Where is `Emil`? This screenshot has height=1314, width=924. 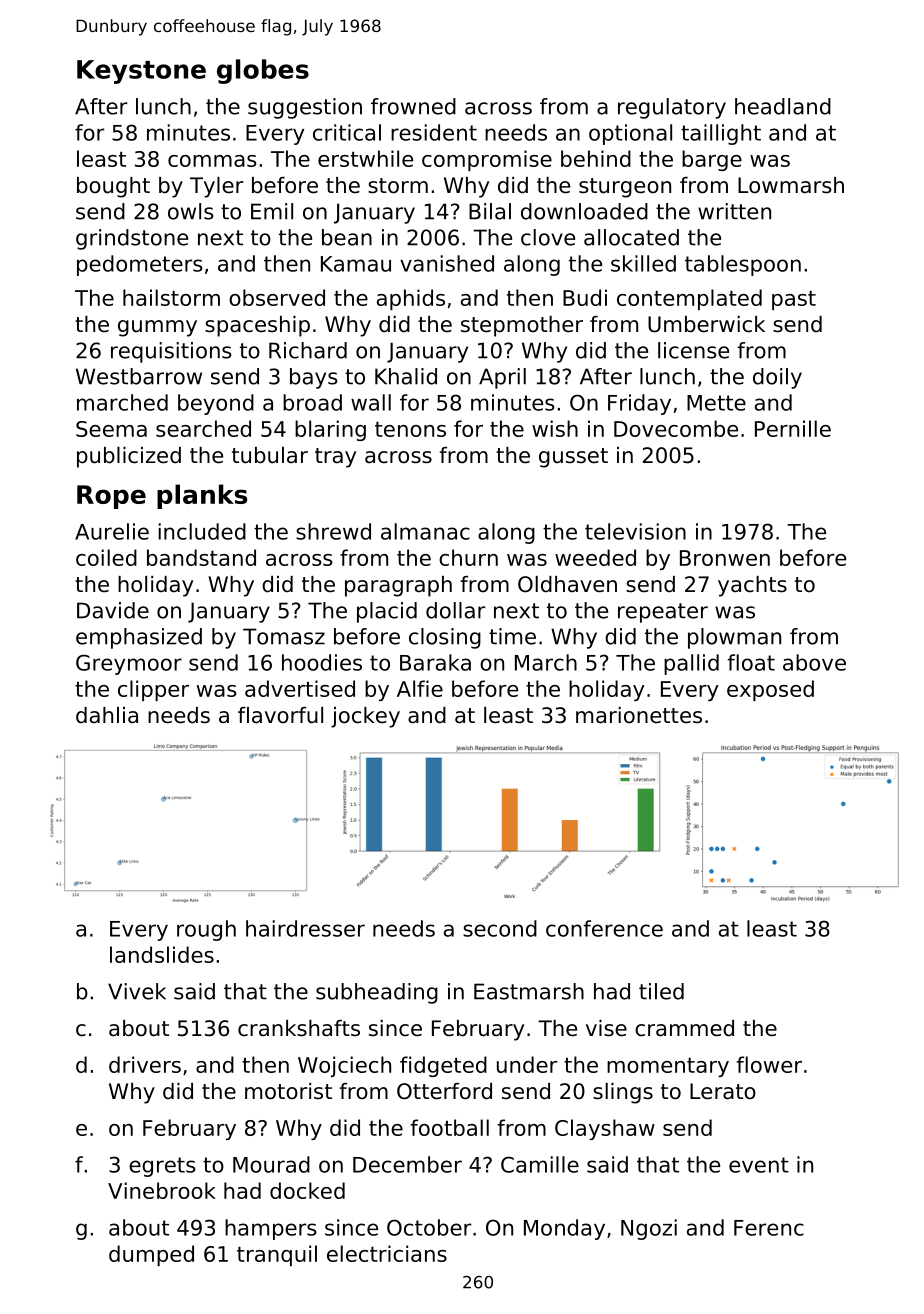
Emil is located at coordinates (272, 211).
